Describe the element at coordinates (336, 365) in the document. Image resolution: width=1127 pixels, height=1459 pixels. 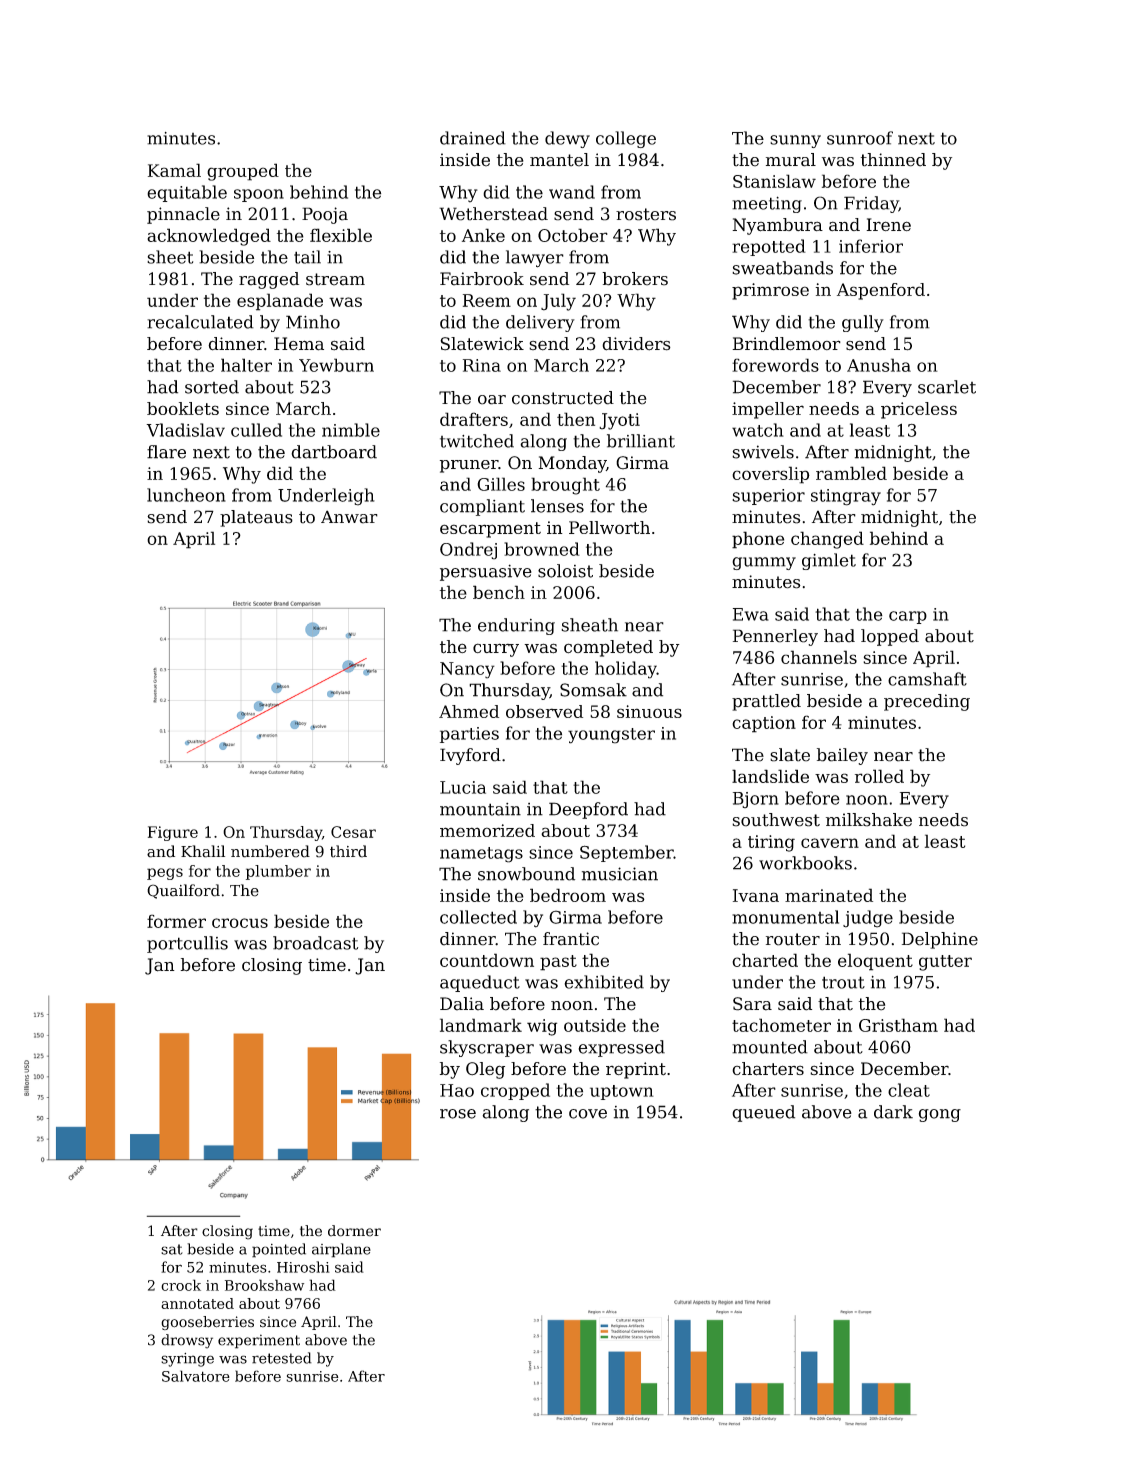
I see `Yewburn` at that location.
